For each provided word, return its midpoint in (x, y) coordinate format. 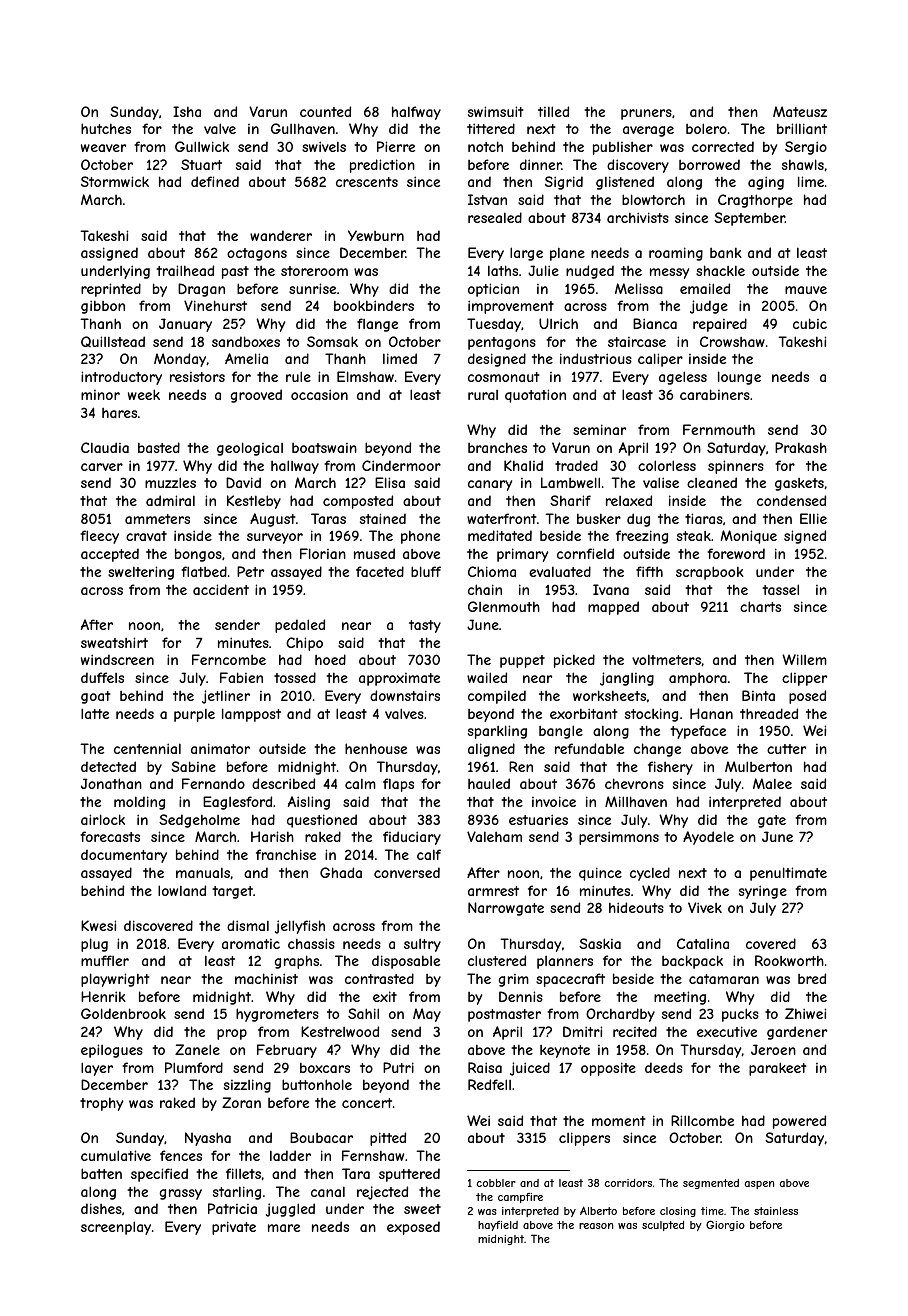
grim (513, 980)
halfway (416, 113)
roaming (676, 254)
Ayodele (708, 838)
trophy (101, 1104)
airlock (103, 819)
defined (215, 181)
